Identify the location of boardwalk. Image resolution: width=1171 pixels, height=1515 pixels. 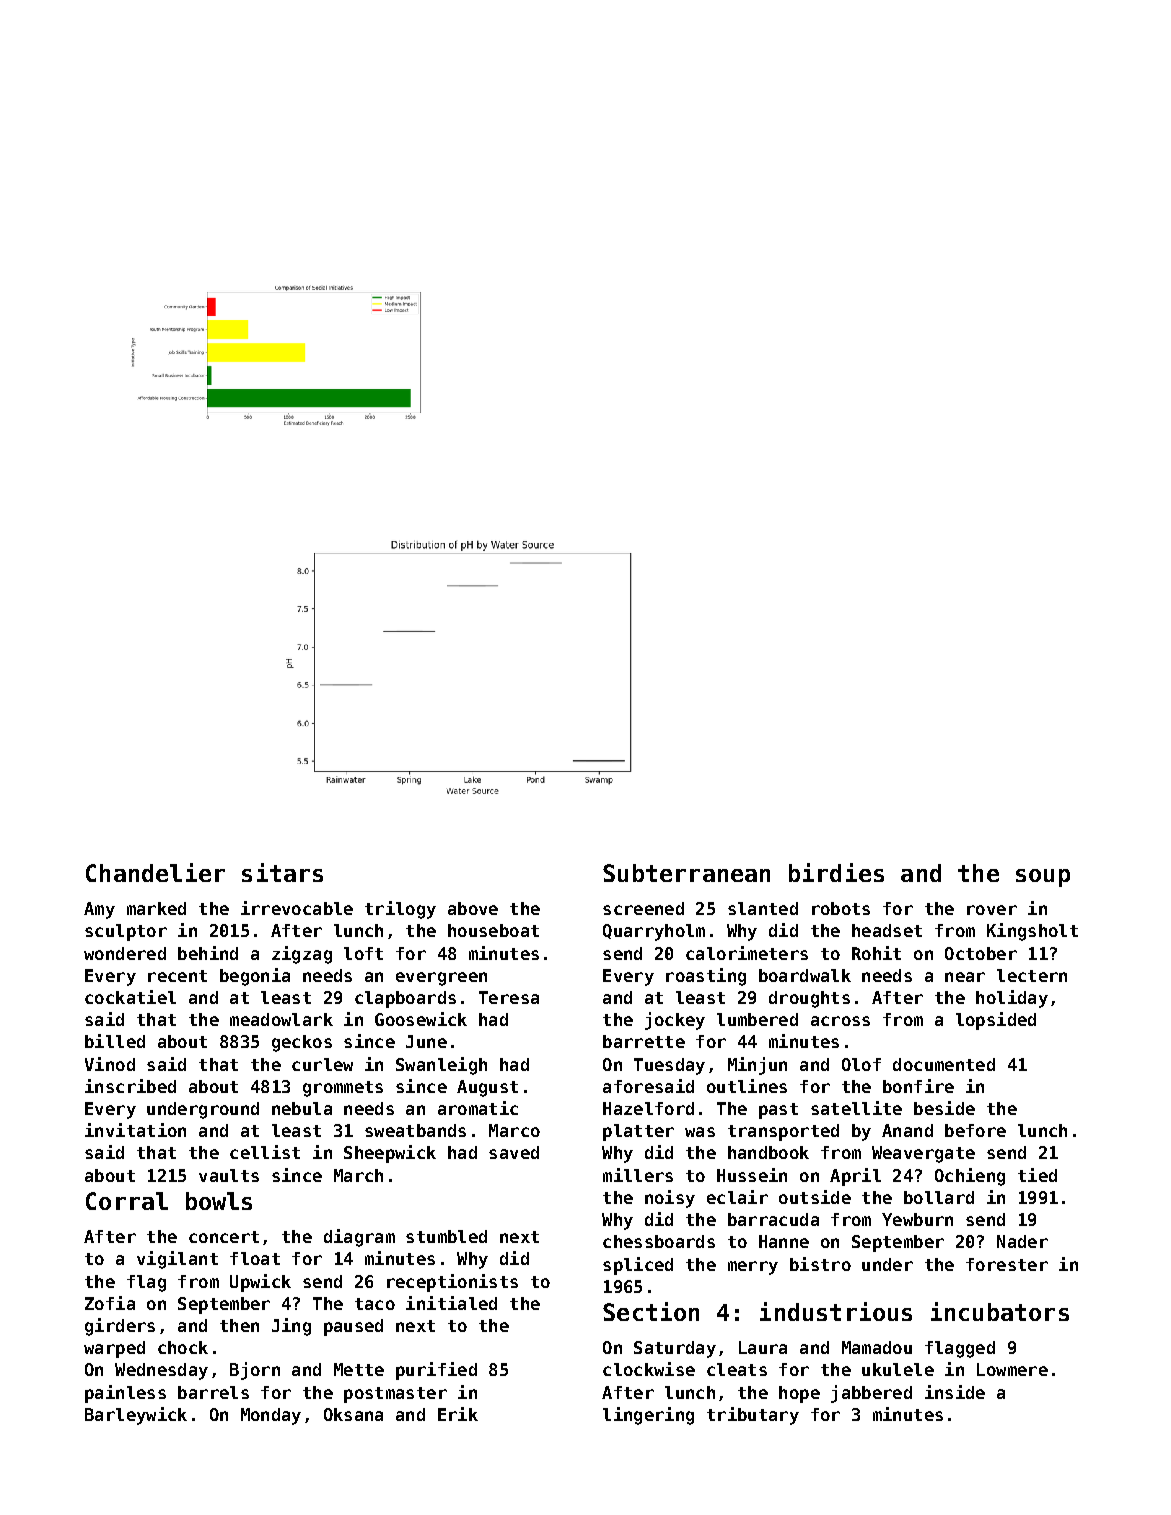
(805, 975).
